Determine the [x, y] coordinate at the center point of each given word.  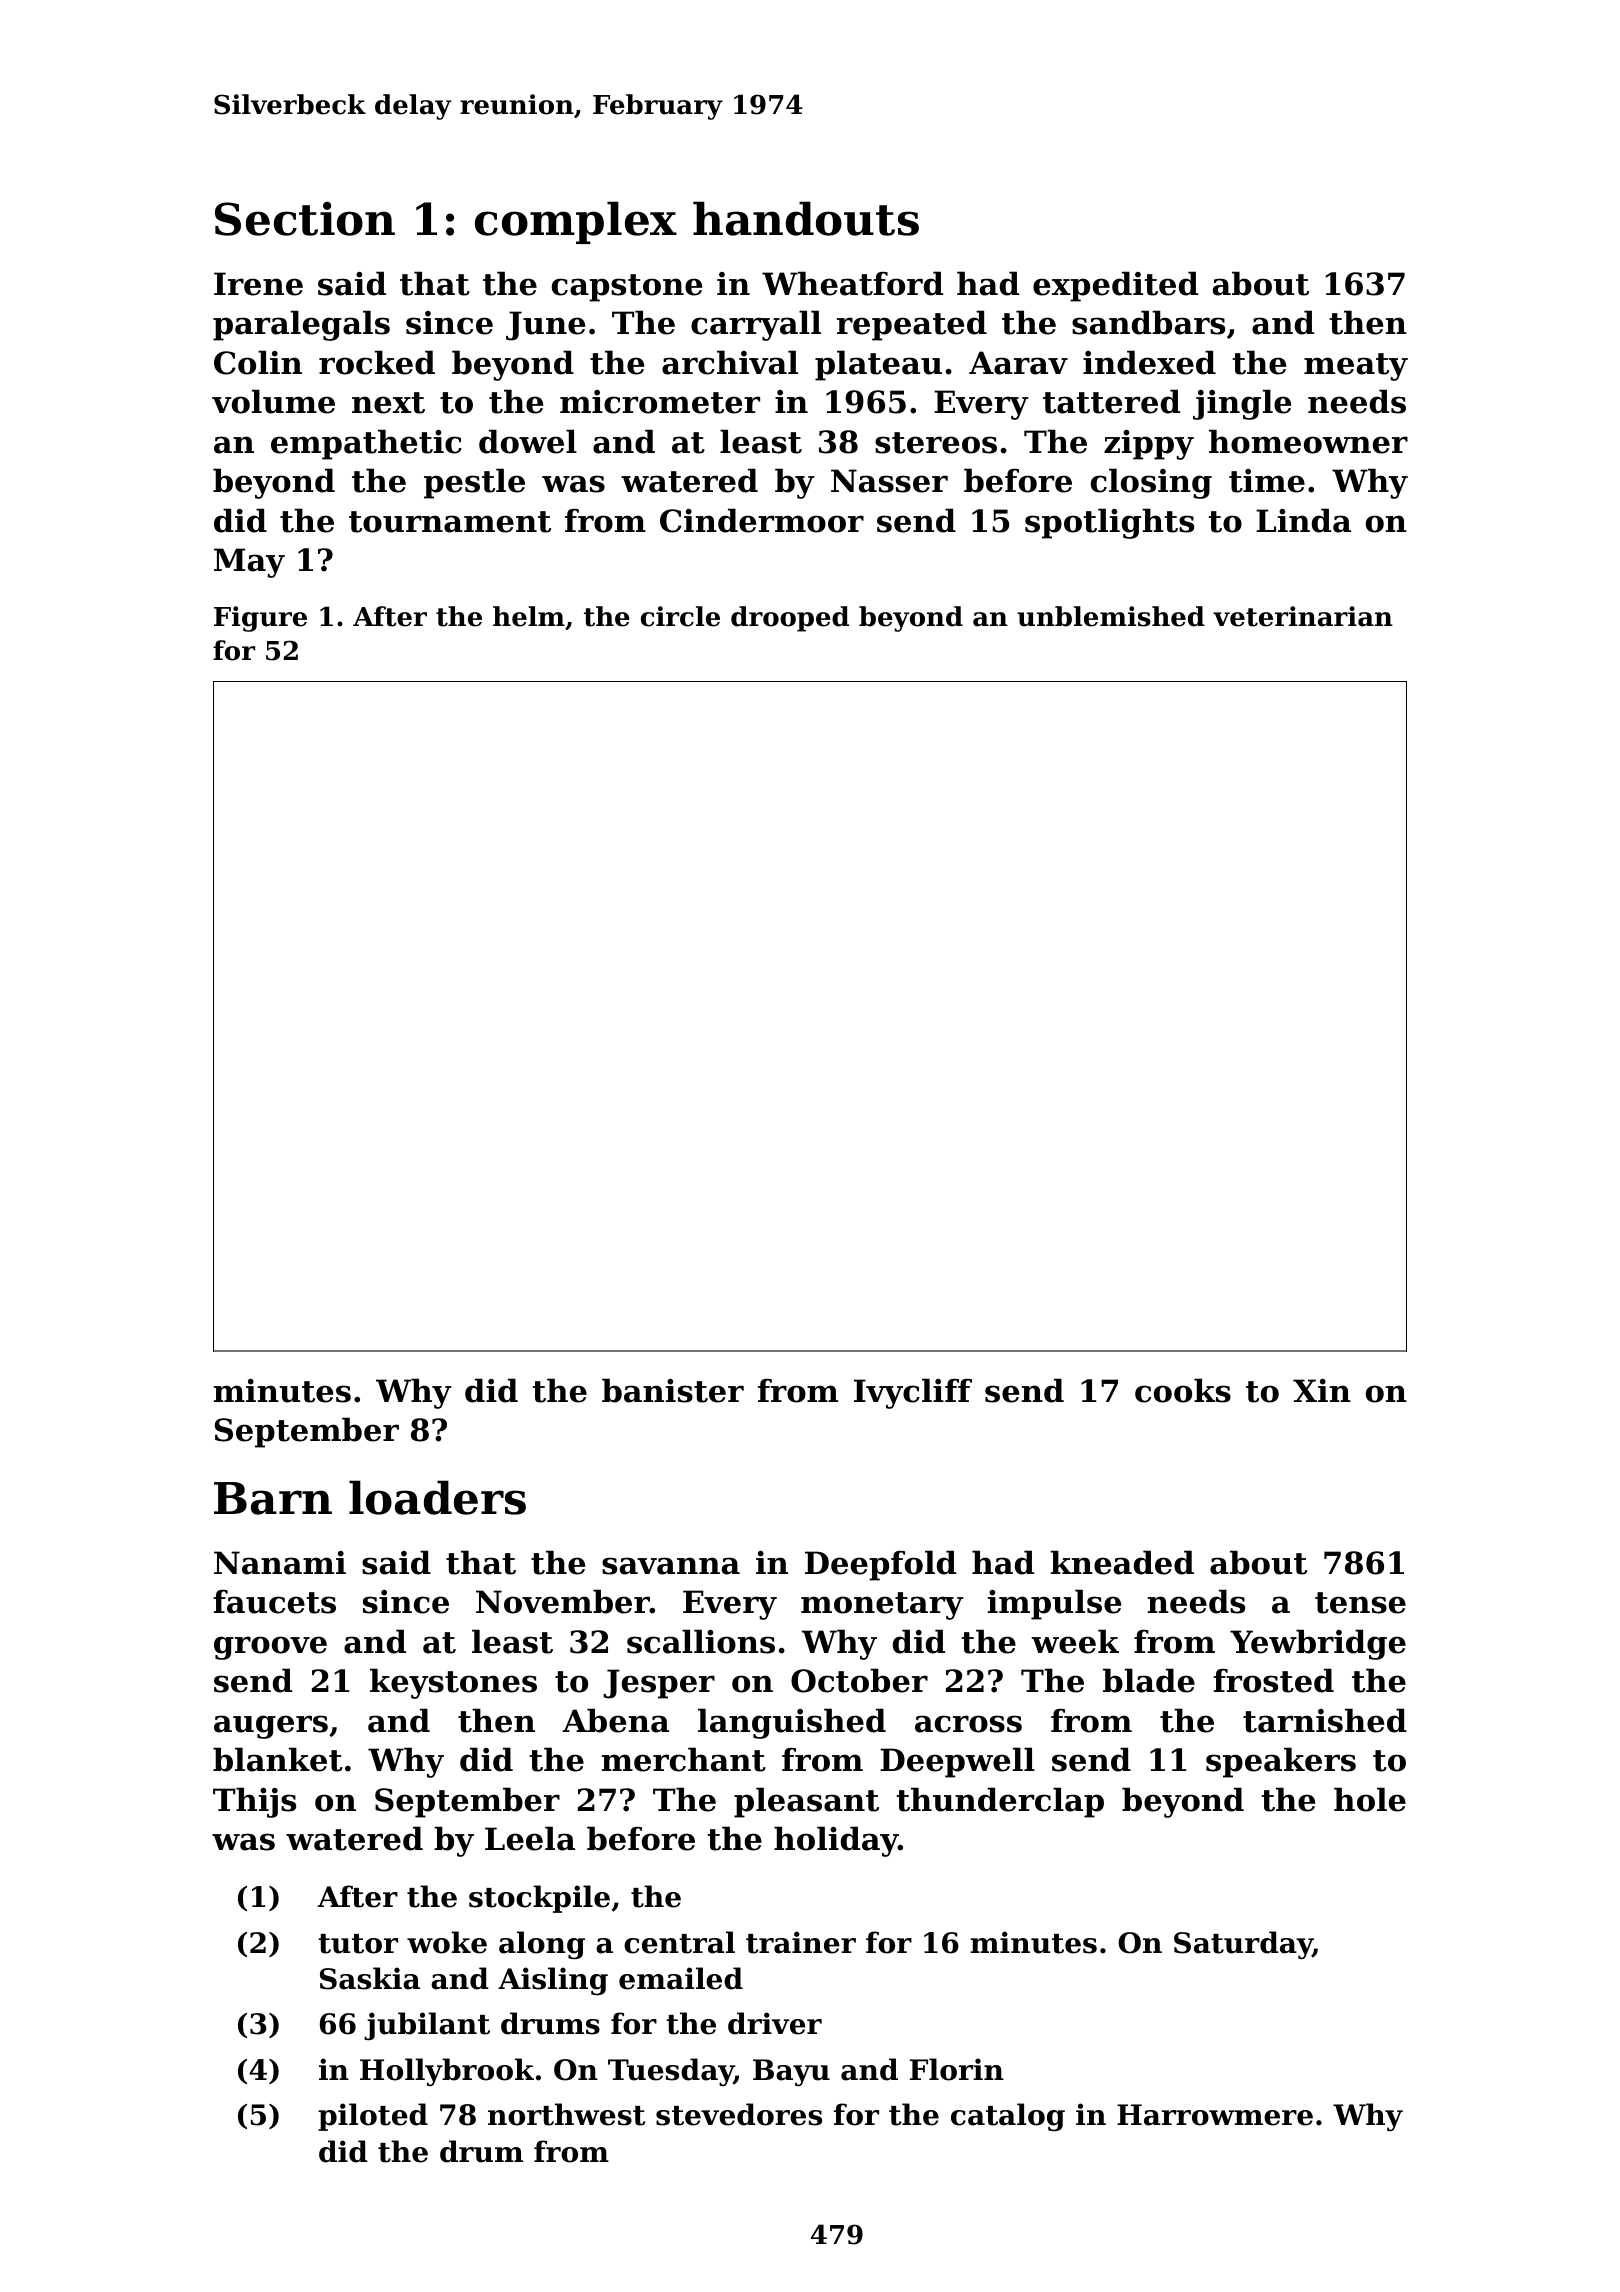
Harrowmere [1215, 2115]
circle [680, 616]
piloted [373, 2117]
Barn [273, 1498]
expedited [1115, 286]
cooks [1183, 1390]
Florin [957, 2069]
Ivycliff [913, 1393]
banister [673, 1390]
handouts [806, 218]
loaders [437, 1497]
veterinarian [1303, 616]
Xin [1322, 1390]
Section [305, 219]
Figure [260, 619]
